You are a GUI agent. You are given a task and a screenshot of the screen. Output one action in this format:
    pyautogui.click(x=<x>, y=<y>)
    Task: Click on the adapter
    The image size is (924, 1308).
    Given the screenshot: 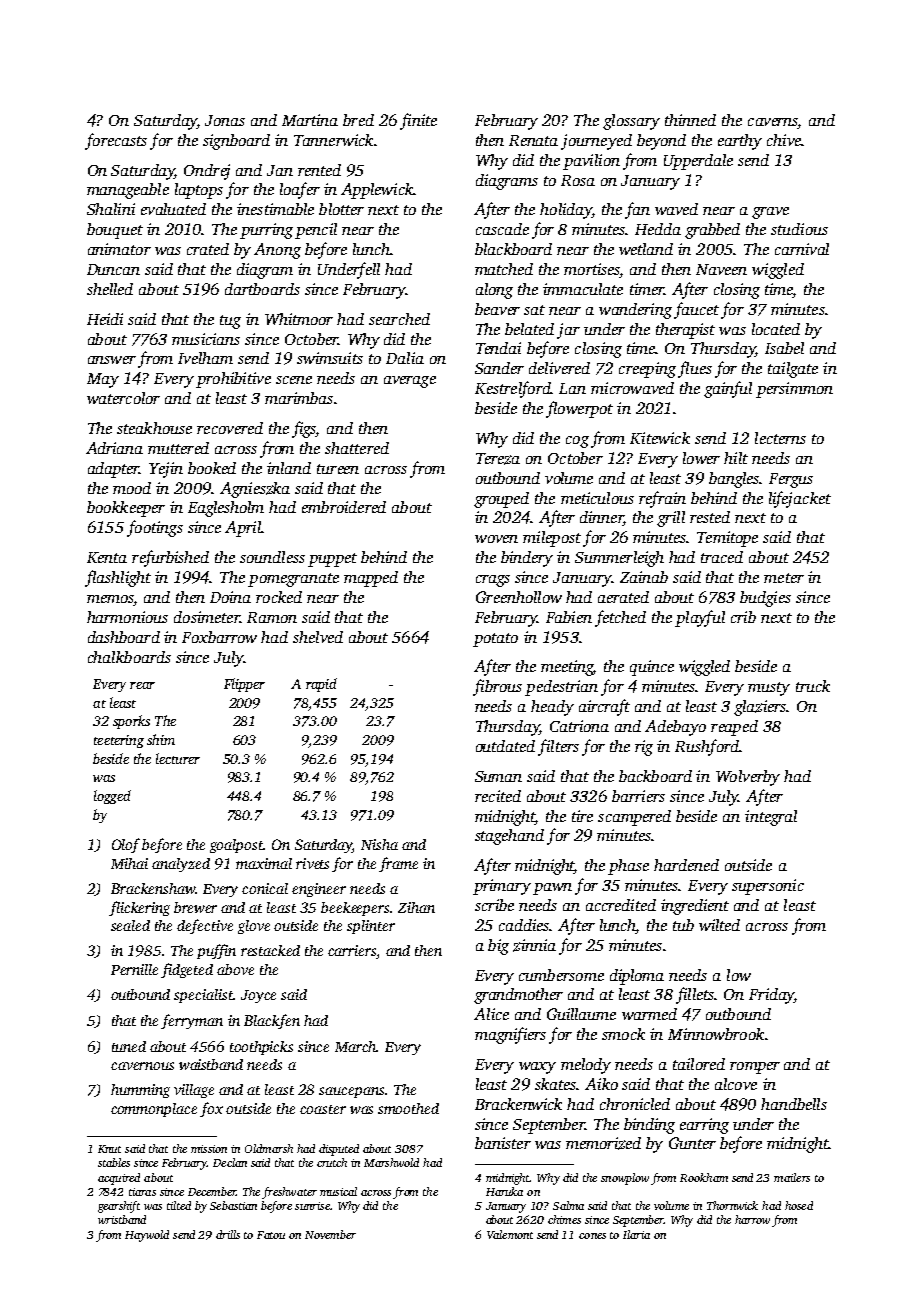 What is the action you would take?
    pyautogui.click(x=113, y=470)
